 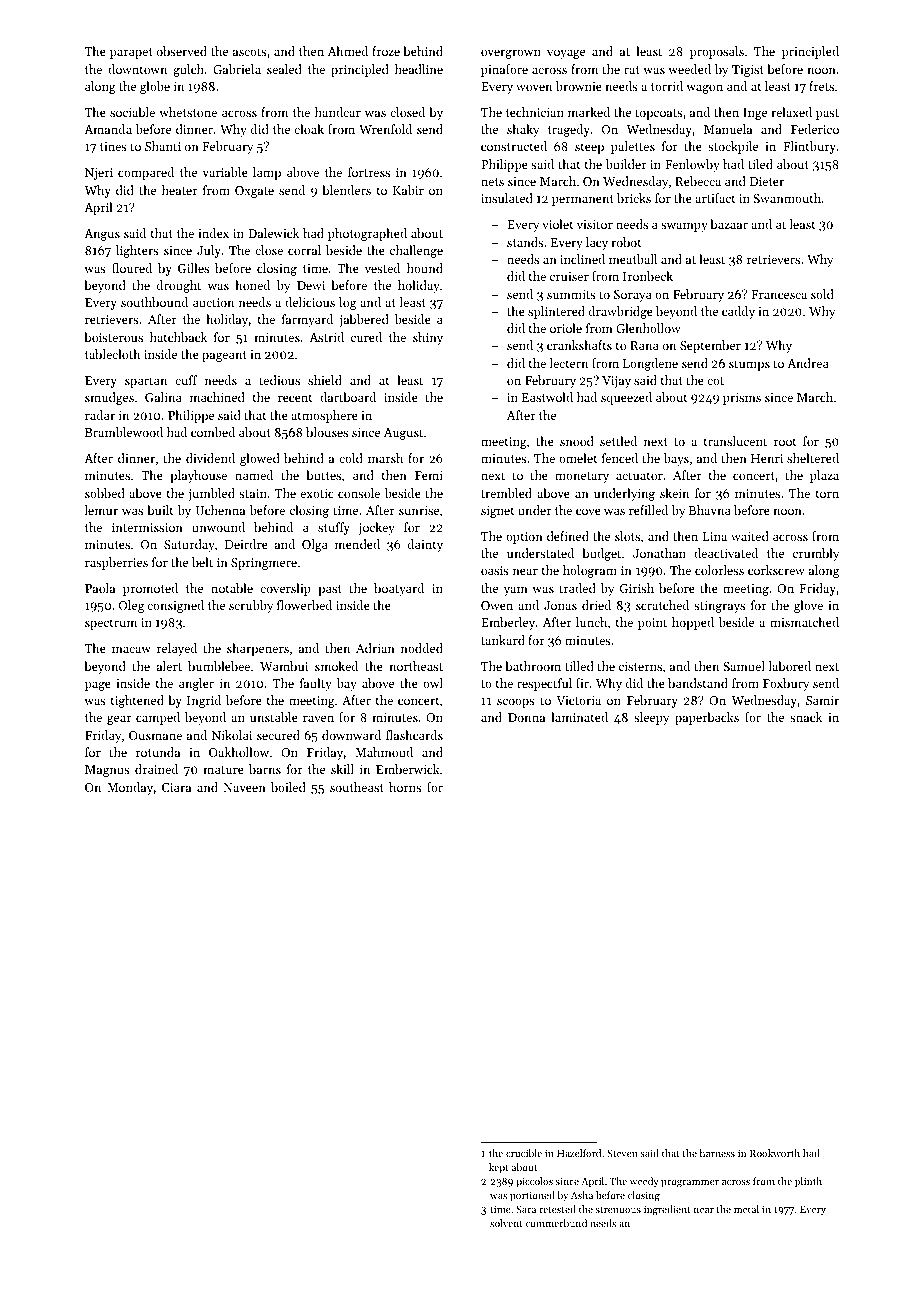 What do you see at coordinates (566, 54) in the screenshot?
I see `voyage` at bounding box center [566, 54].
